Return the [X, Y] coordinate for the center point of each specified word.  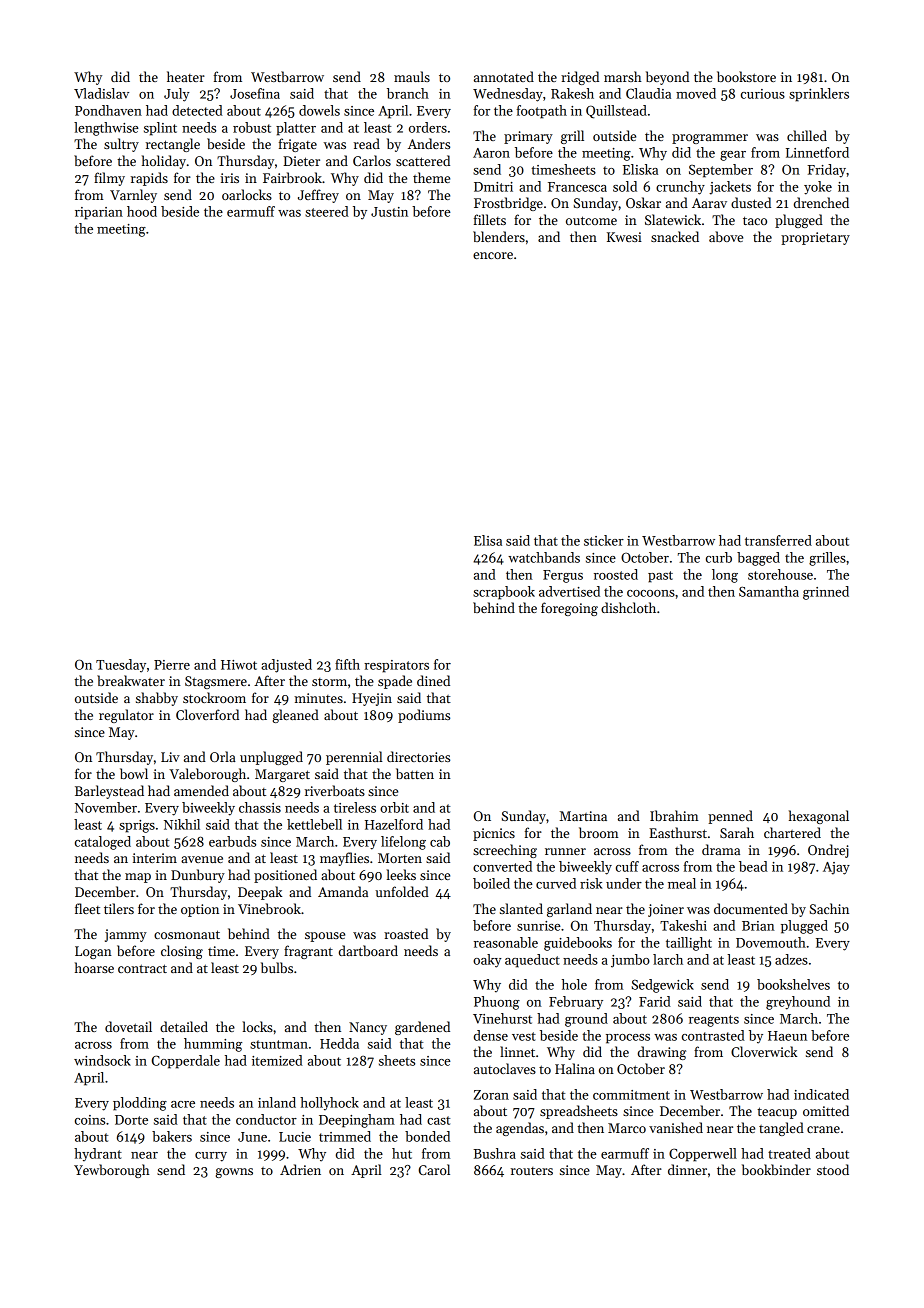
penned [730, 817]
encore [493, 255]
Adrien [300, 1169]
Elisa [488, 540]
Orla [223, 756]
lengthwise [106, 129]
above [726, 236]
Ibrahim [674, 815]
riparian [99, 213]
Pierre [172, 665]
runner [565, 851]
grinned [826, 593]
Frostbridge [508, 204]
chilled [807, 135]
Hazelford [394, 824]
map [138, 878]
